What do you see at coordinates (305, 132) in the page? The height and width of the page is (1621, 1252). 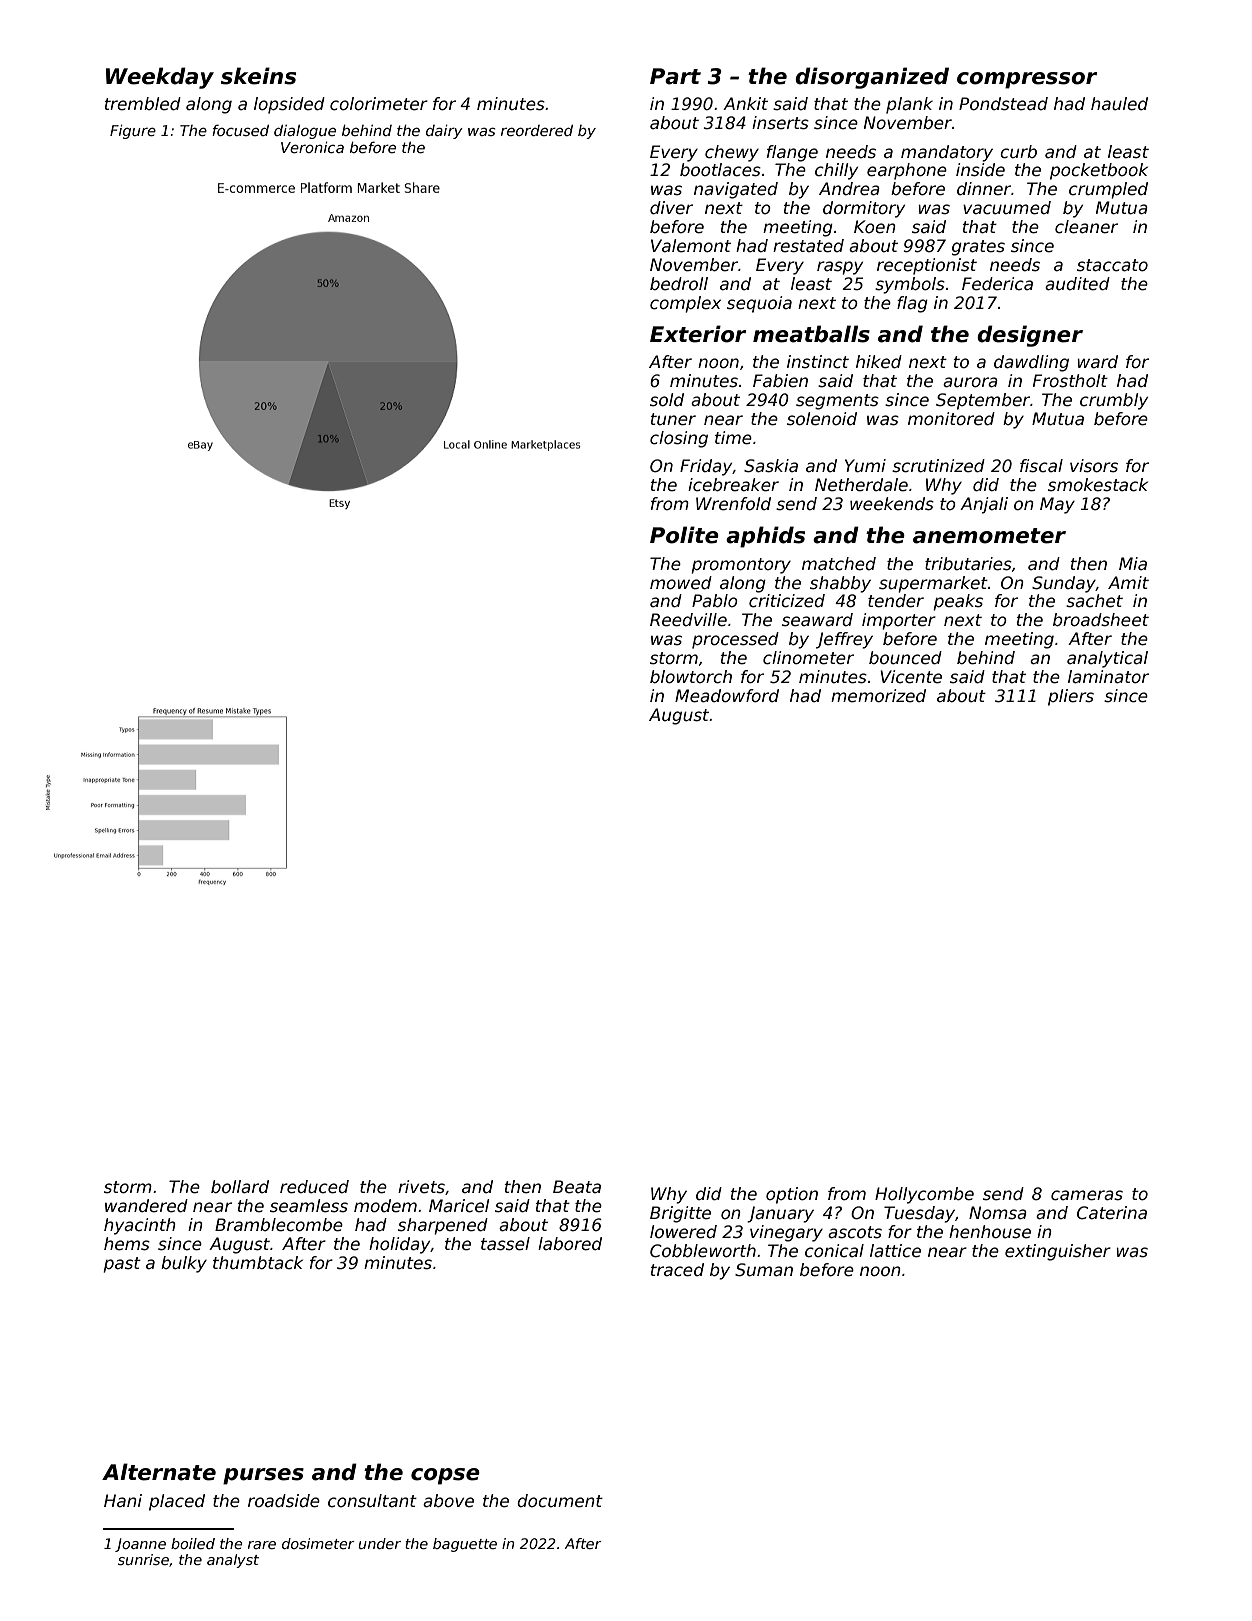 I see `dialogue` at bounding box center [305, 132].
